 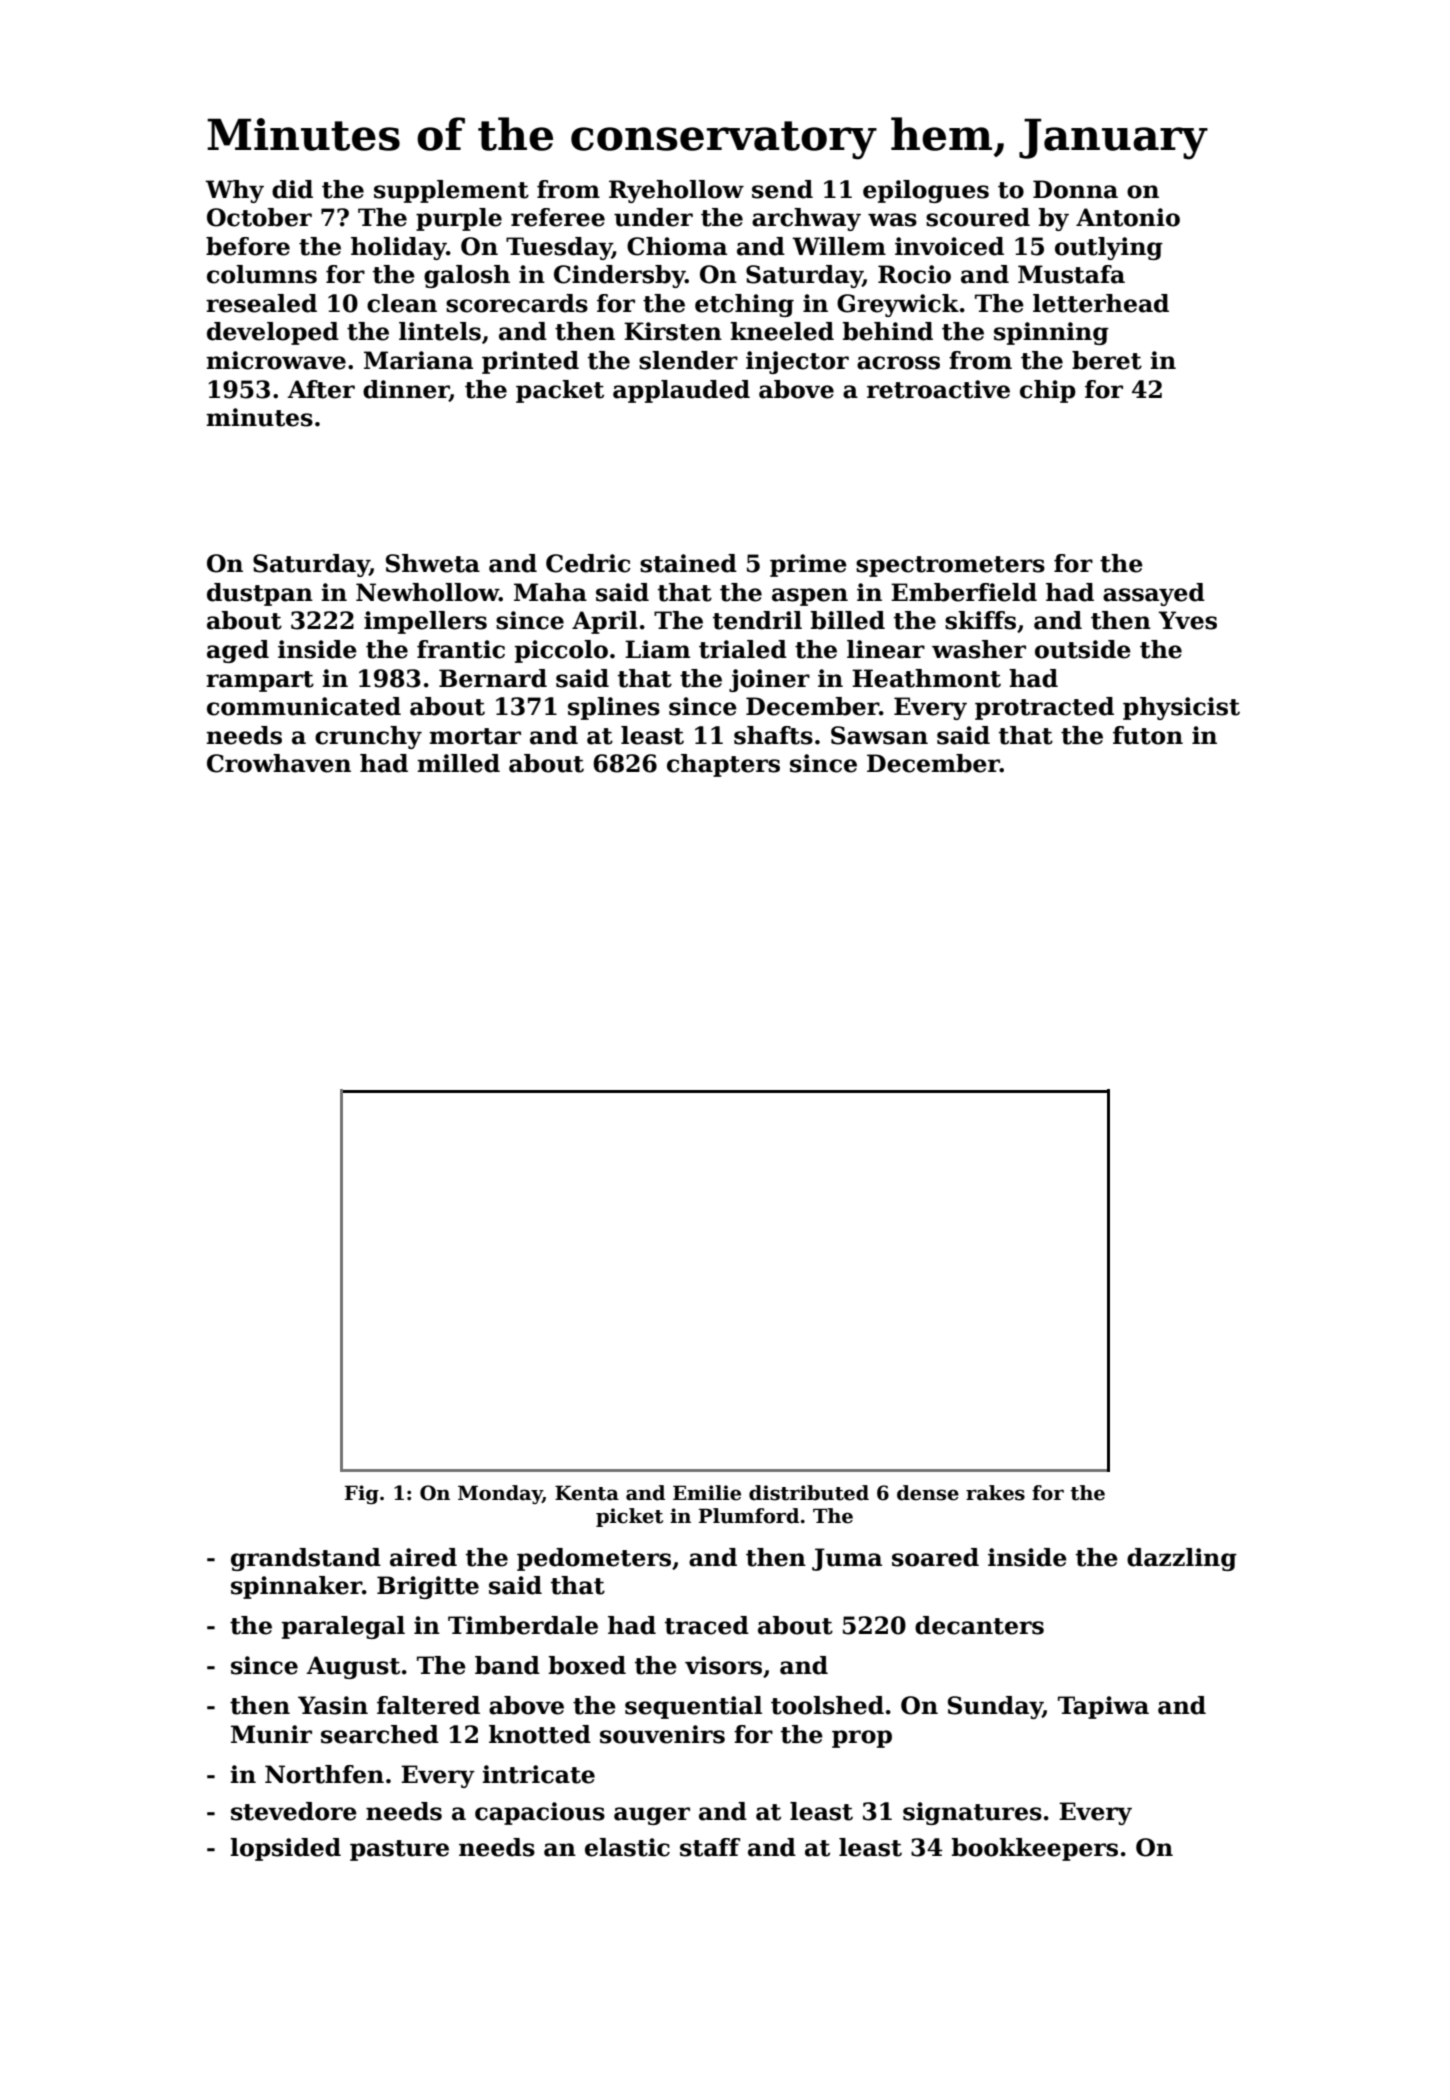 I want to click on elastic, so click(x=627, y=1847).
